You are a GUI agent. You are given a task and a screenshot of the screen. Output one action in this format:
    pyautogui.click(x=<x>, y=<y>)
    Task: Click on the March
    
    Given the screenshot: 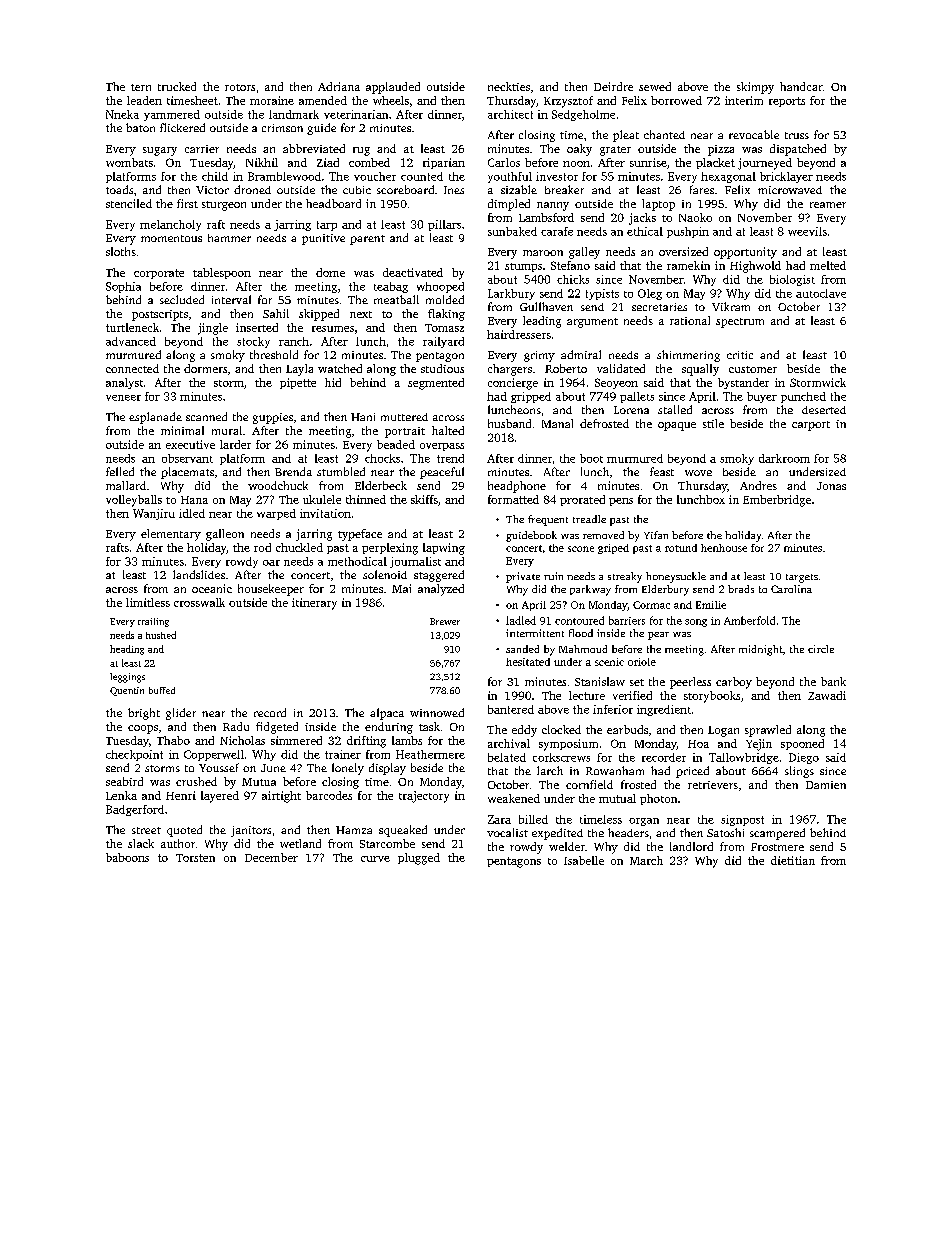 What is the action you would take?
    pyautogui.click(x=646, y=860)
